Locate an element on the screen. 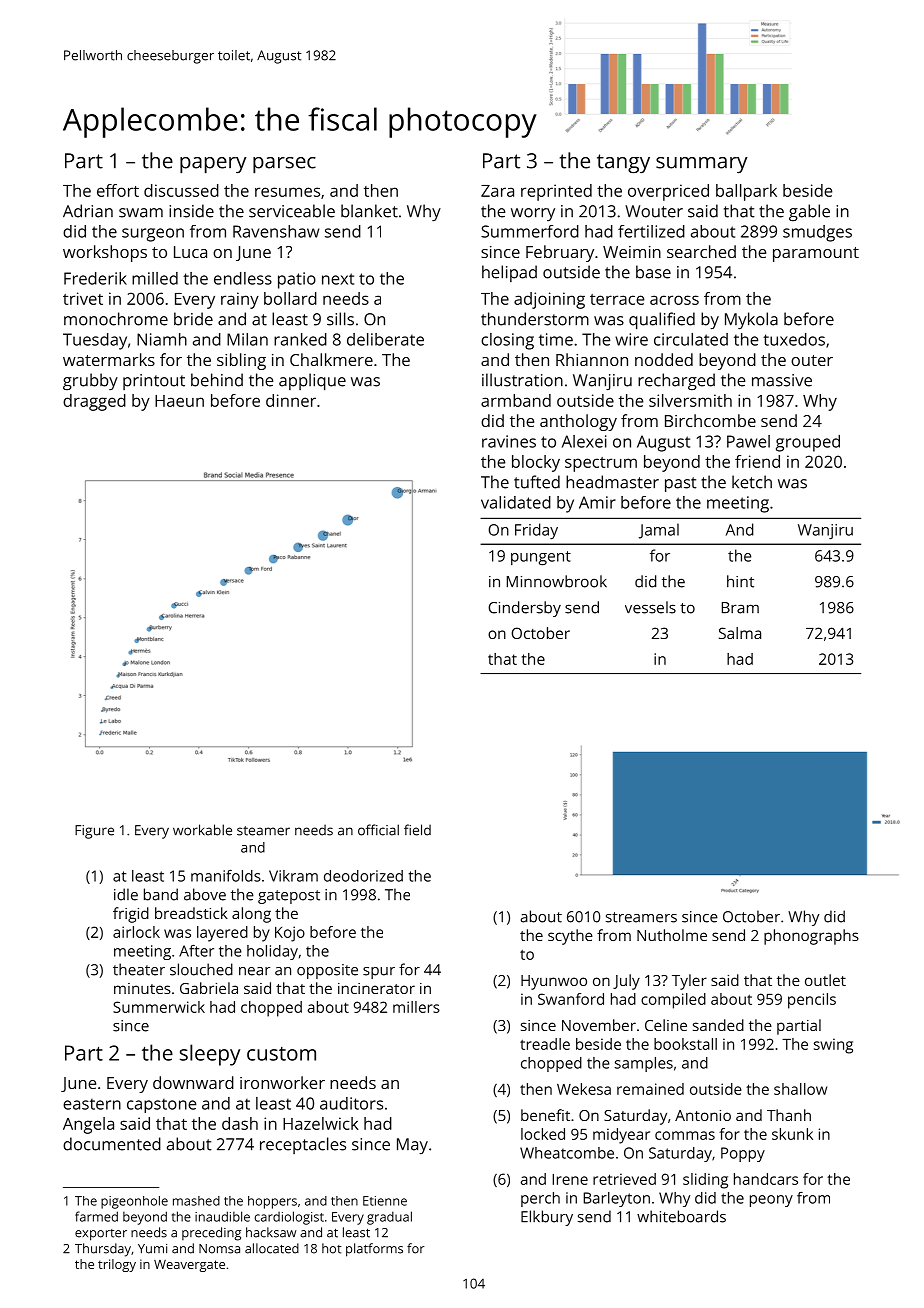 Image resolution: width=924 pixels, height=1308 pixels. Figure is located at coordinates (94, 832).
